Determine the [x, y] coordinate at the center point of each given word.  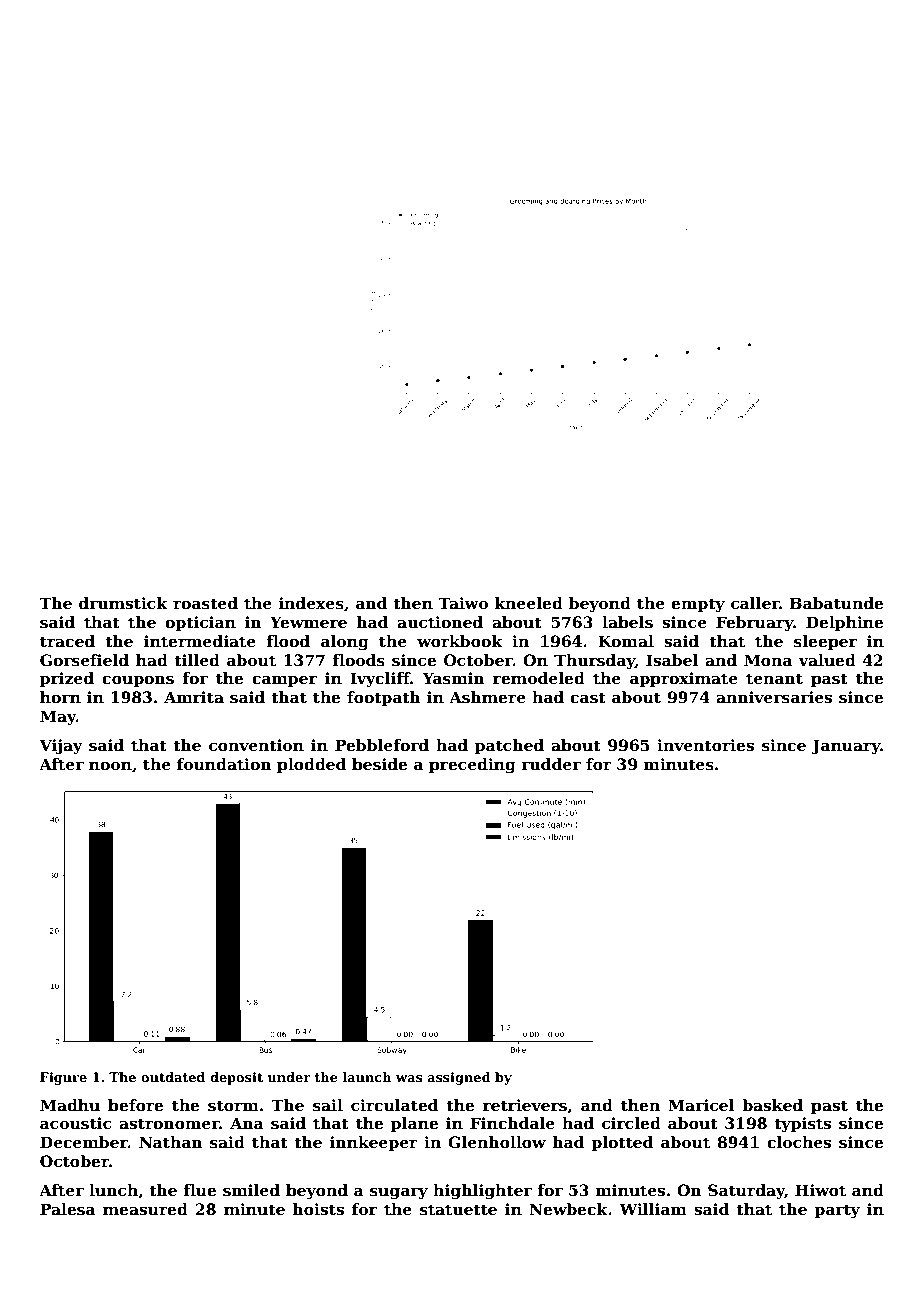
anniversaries [774, 697]
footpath [384, 698]
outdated [173, 1077]
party [837, 1211]
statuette [458, 1210]
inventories [705, 745]
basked [772, 1105]
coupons [138, 681]
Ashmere [487, 697]
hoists [318, 1209]
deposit [236, 1078]
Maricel [701, 1105]
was [409, 1078]
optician [200, 623]
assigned [459, 1078]
